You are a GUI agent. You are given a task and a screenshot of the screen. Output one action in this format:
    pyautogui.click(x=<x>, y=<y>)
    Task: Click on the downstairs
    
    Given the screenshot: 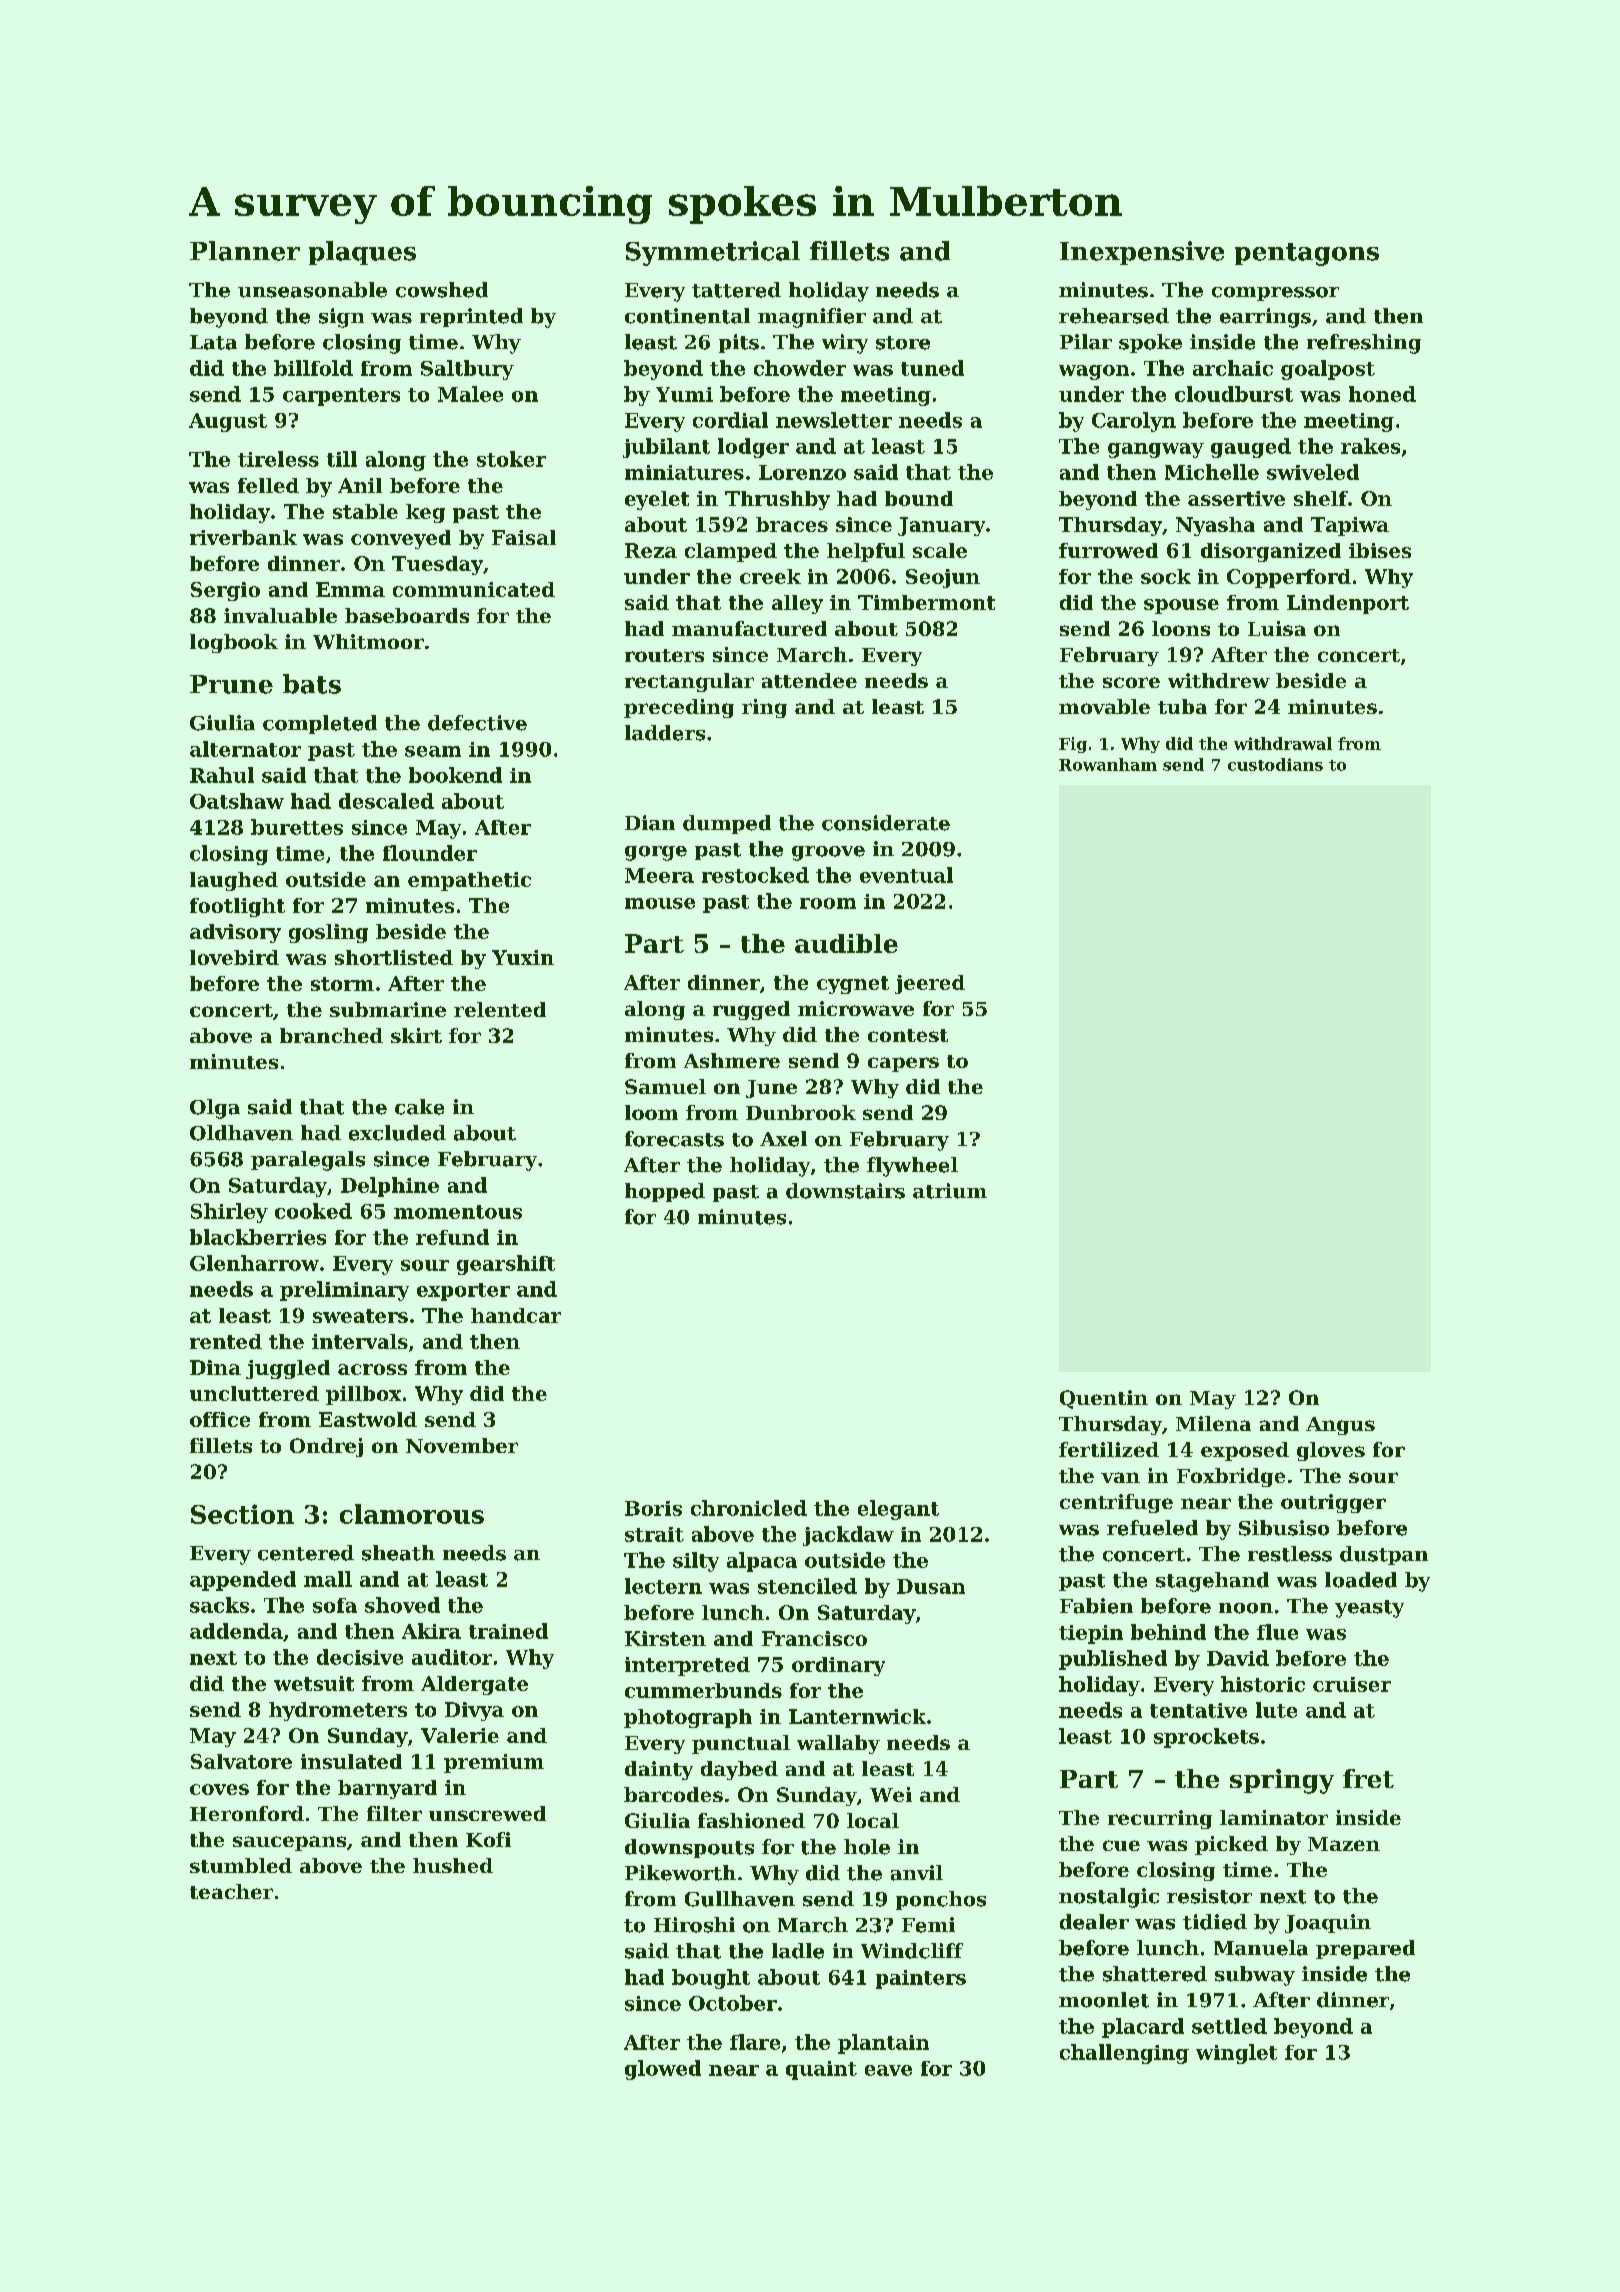 What is the action you would take?
    pyautogui.click(x=845, y=1191)
